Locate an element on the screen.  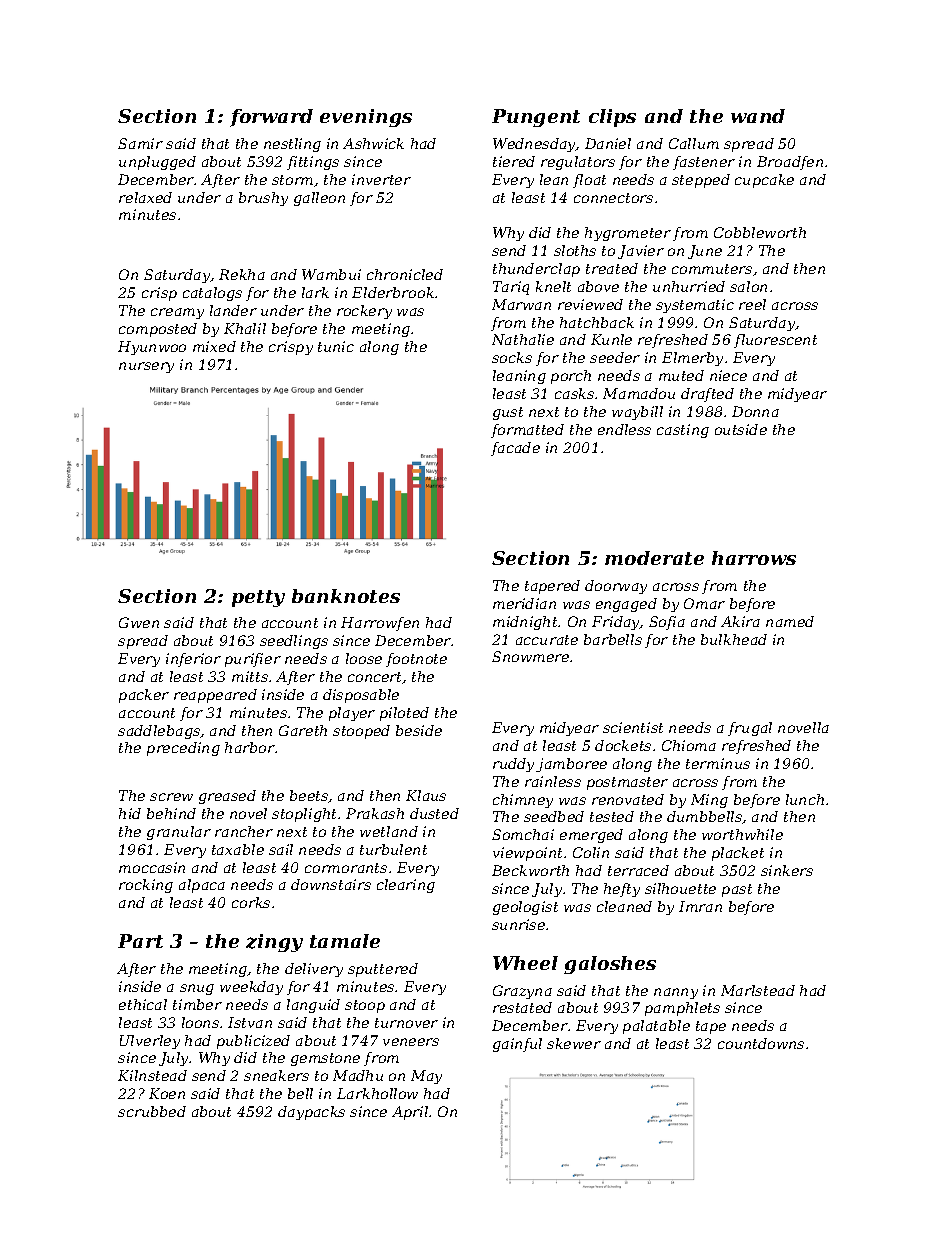
harrows is located at coordinates (754, 558).
